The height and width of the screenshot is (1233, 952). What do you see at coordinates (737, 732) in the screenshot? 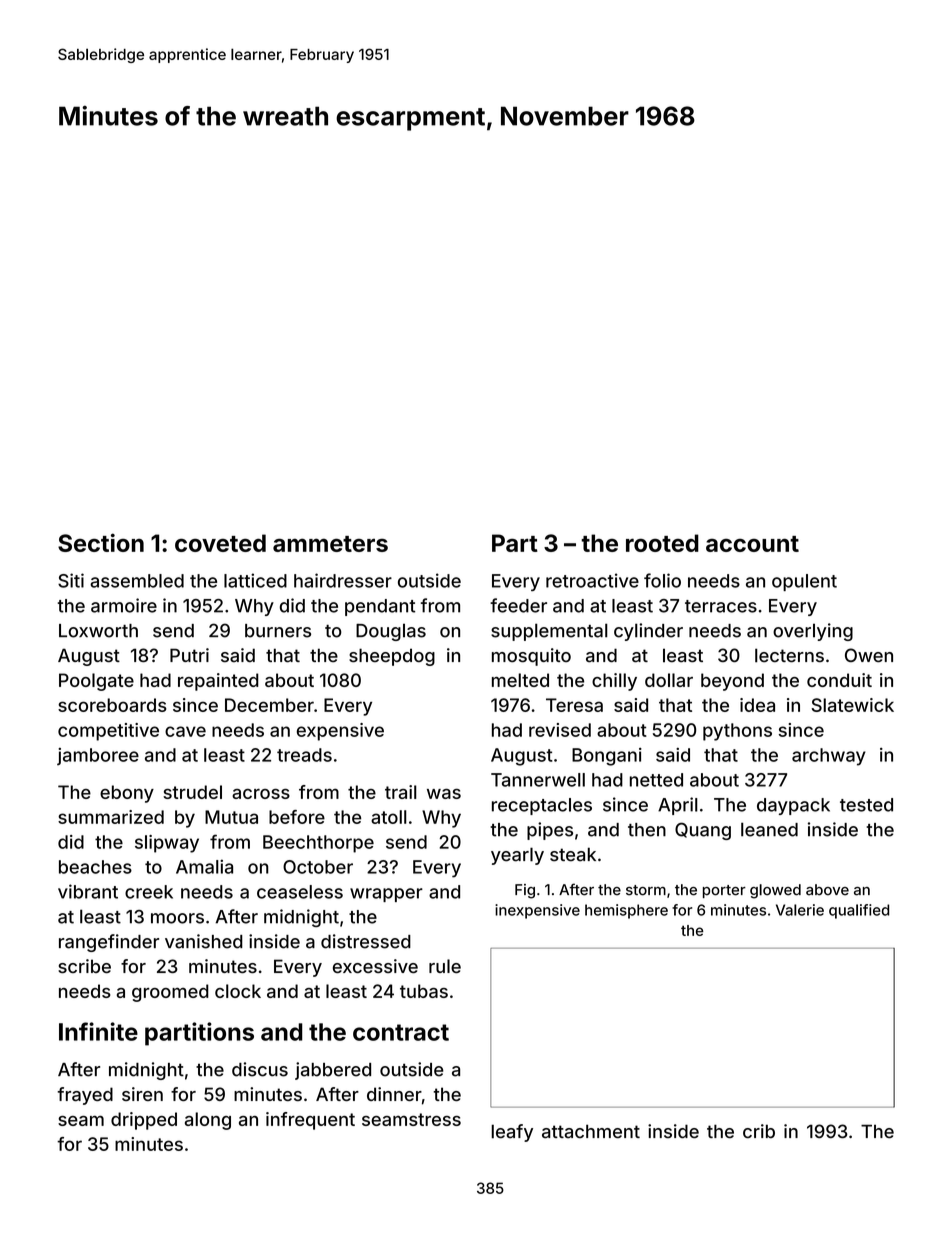
I see `pythons` at bounding box center [737, 732].
